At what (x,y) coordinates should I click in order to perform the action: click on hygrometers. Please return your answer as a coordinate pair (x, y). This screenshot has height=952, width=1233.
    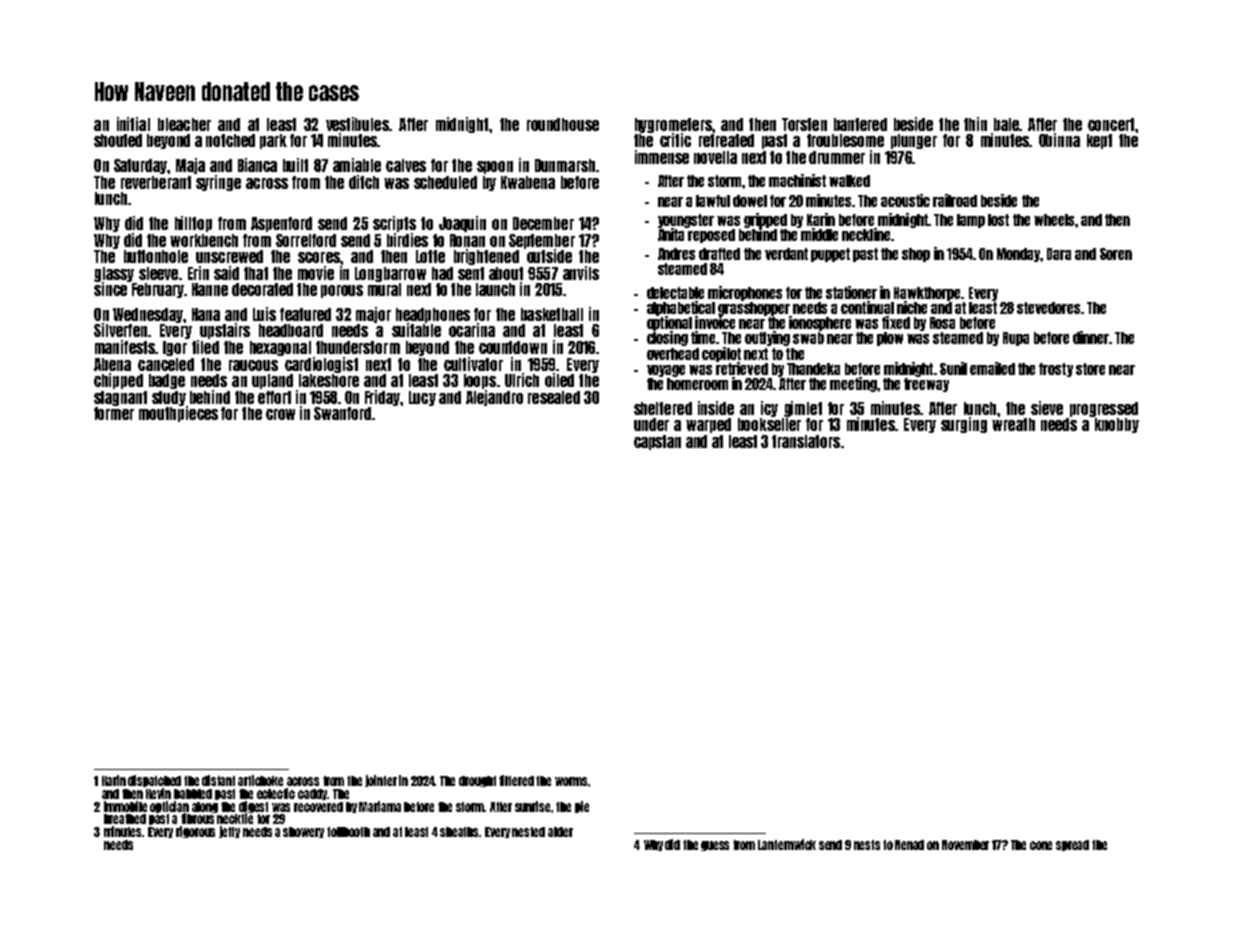
    Looking at the image, I should click on (673, 125).
